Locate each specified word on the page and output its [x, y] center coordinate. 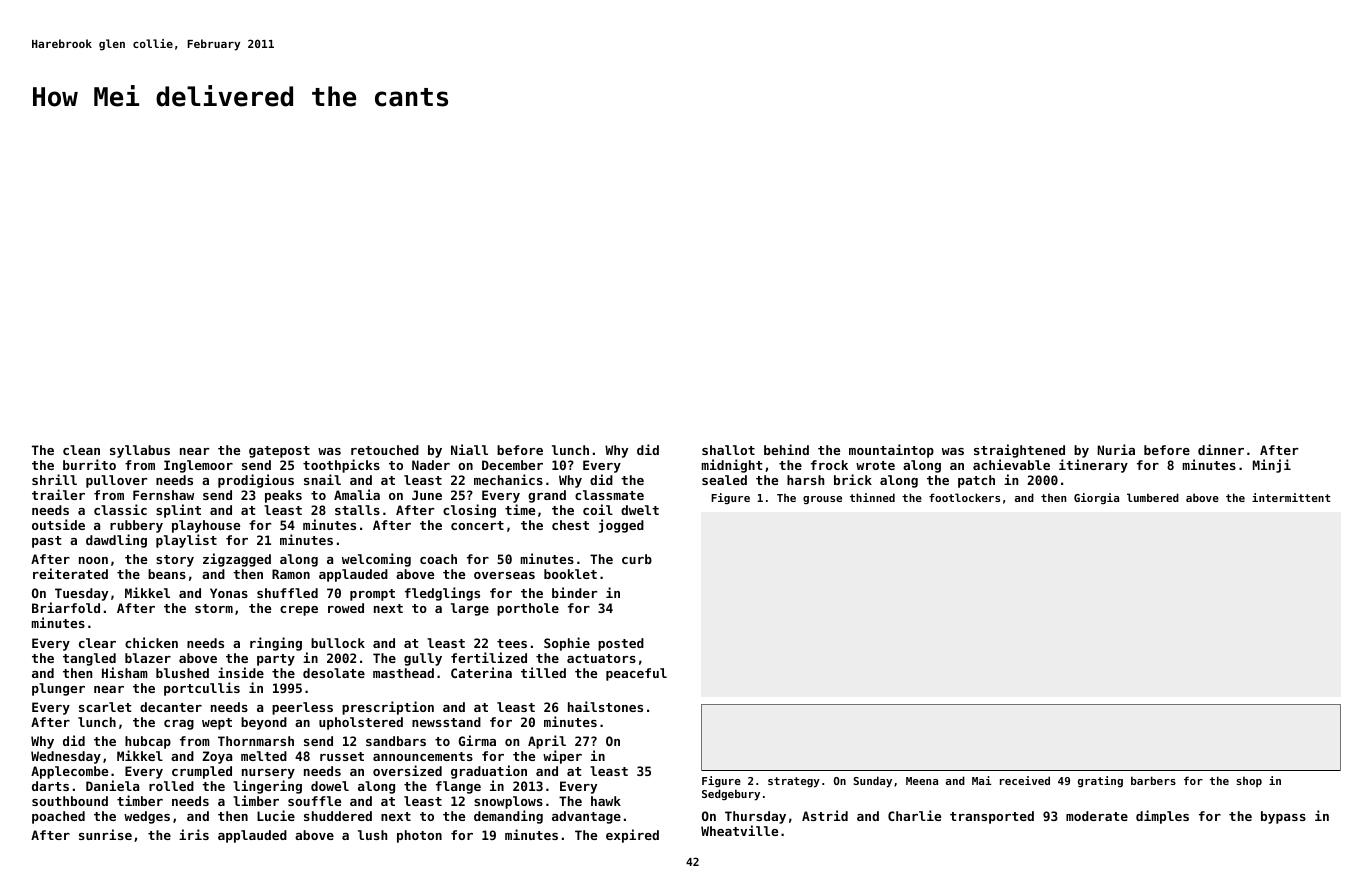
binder [574, 592]
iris [194, 834]
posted [621, 644]
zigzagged [237, 560]
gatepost [279, 452]
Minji [1272, 466]
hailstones [605, 706]
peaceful [636, 674]
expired [632, 836]
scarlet [105, 707]
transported [992, 817]
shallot [728, 450]
